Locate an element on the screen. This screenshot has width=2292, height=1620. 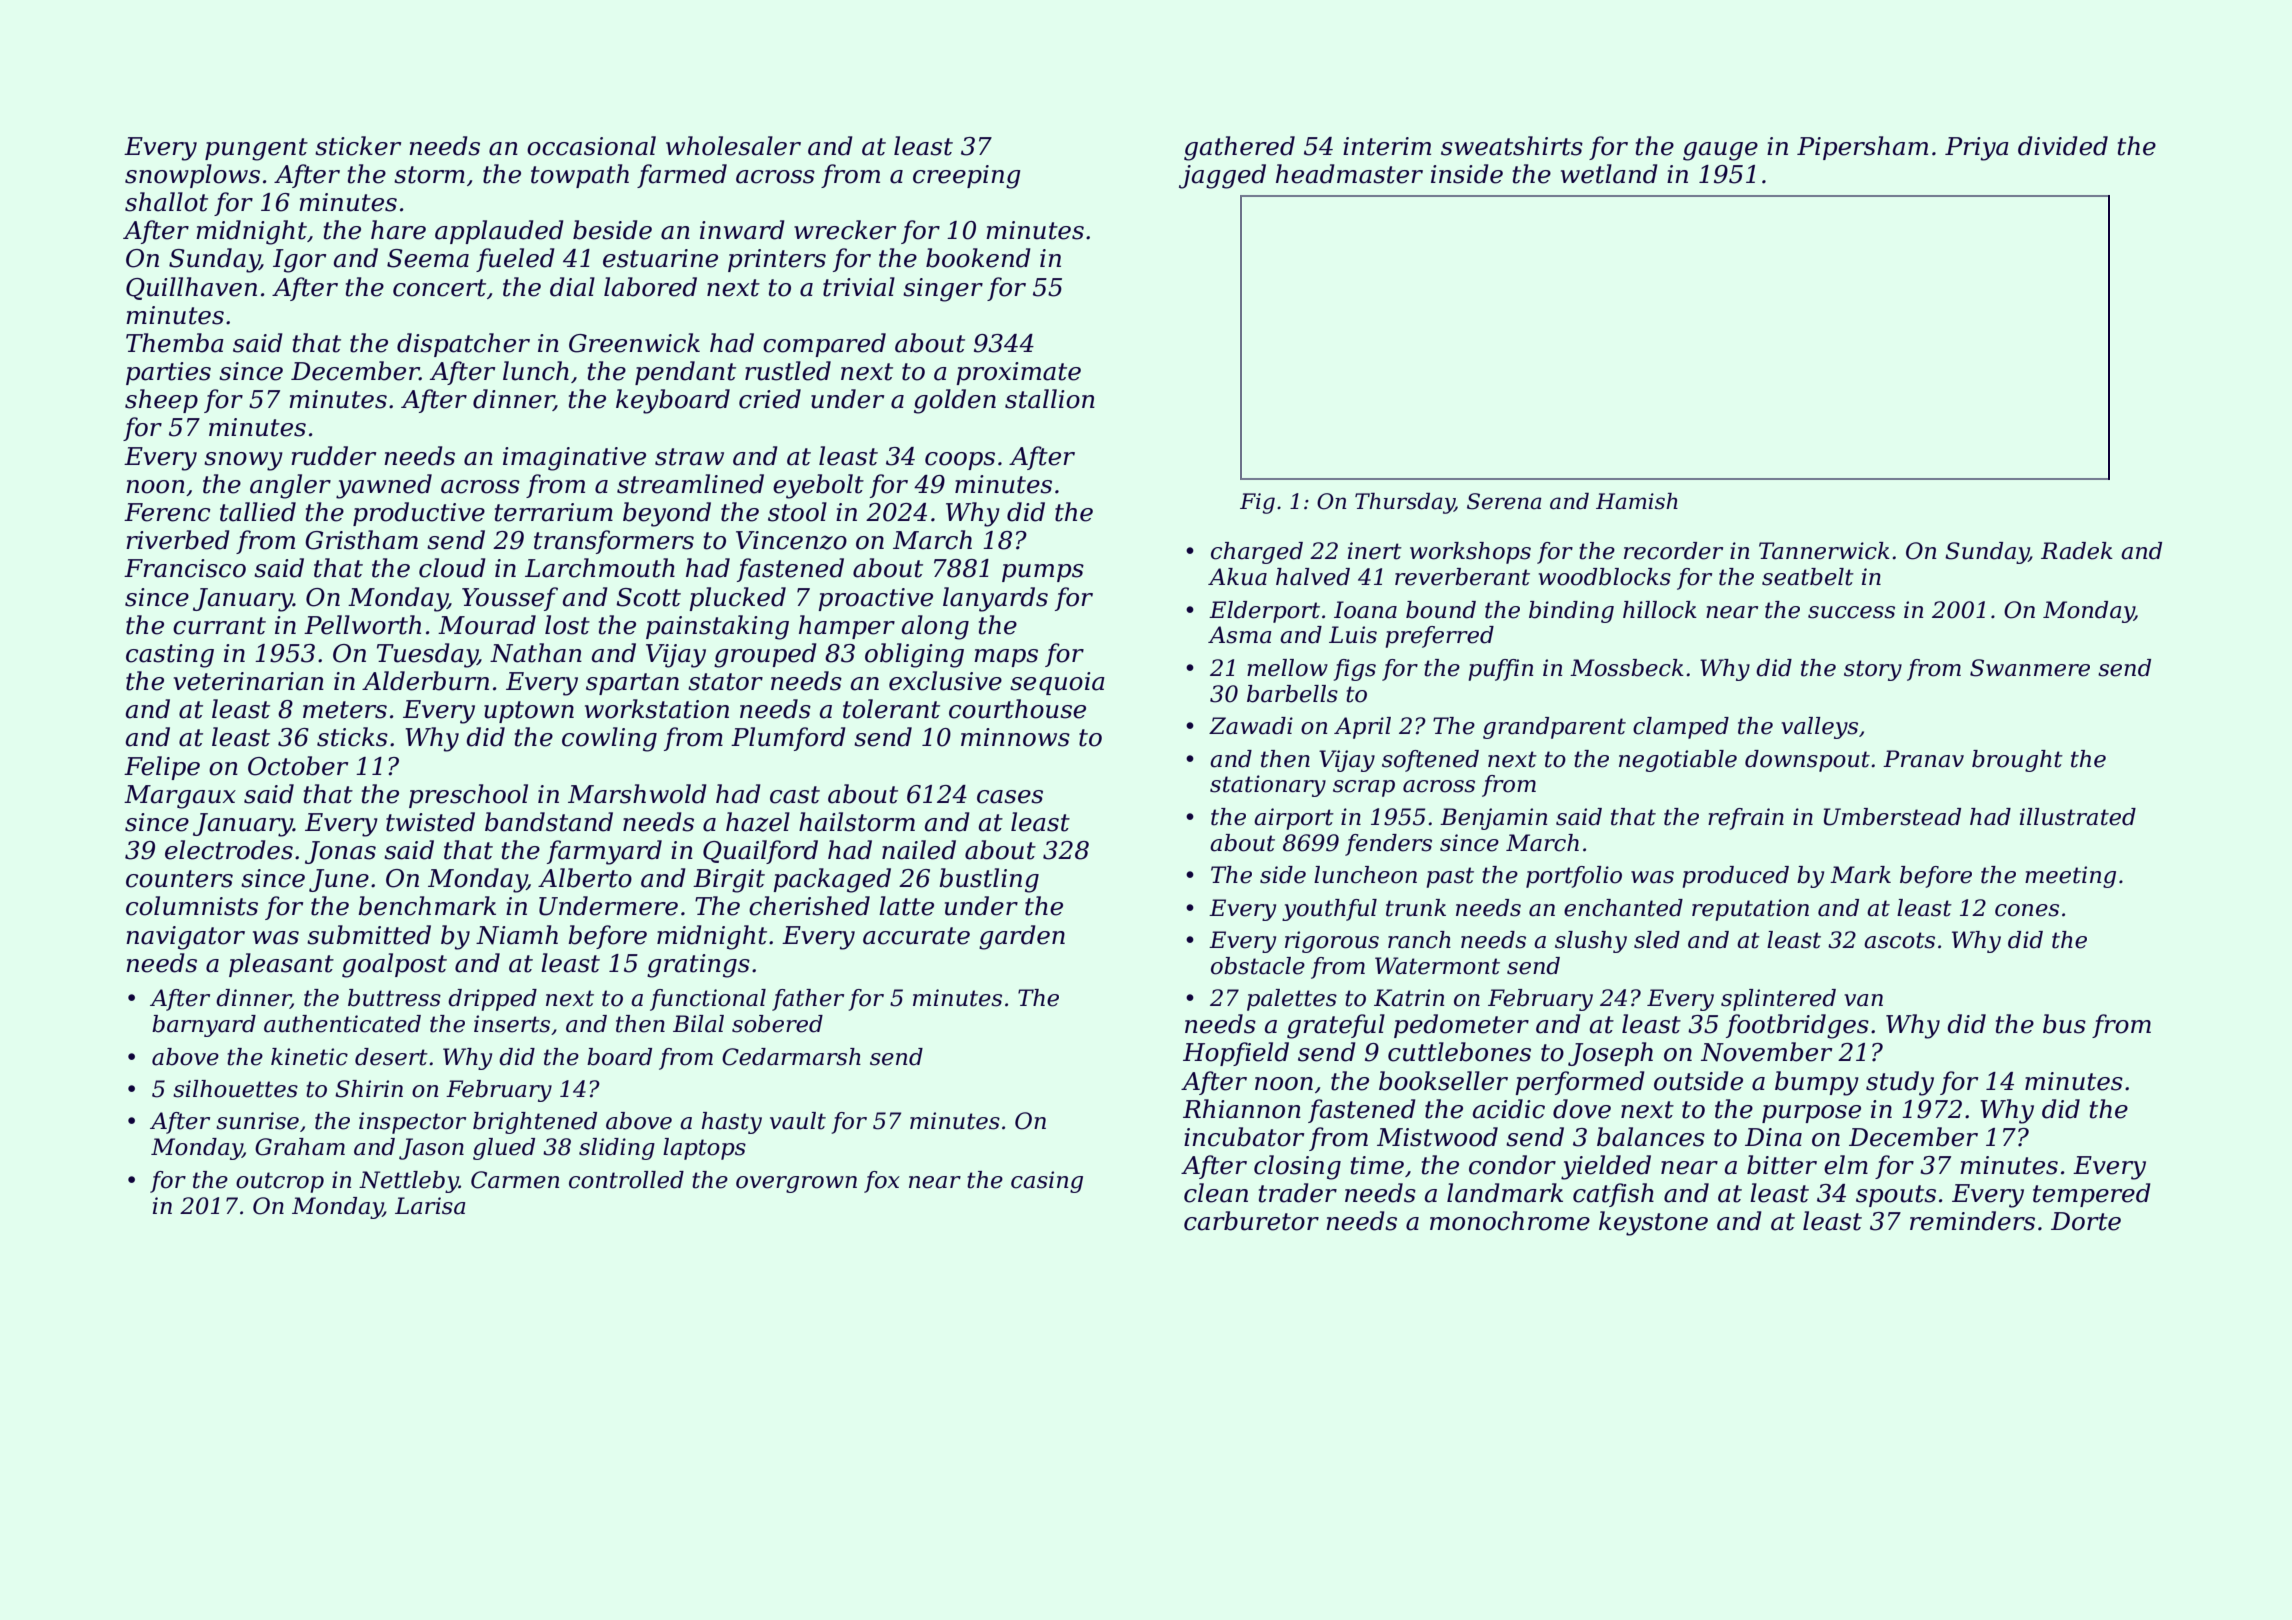
Swanmere is located at coordinates (2030, 668).
